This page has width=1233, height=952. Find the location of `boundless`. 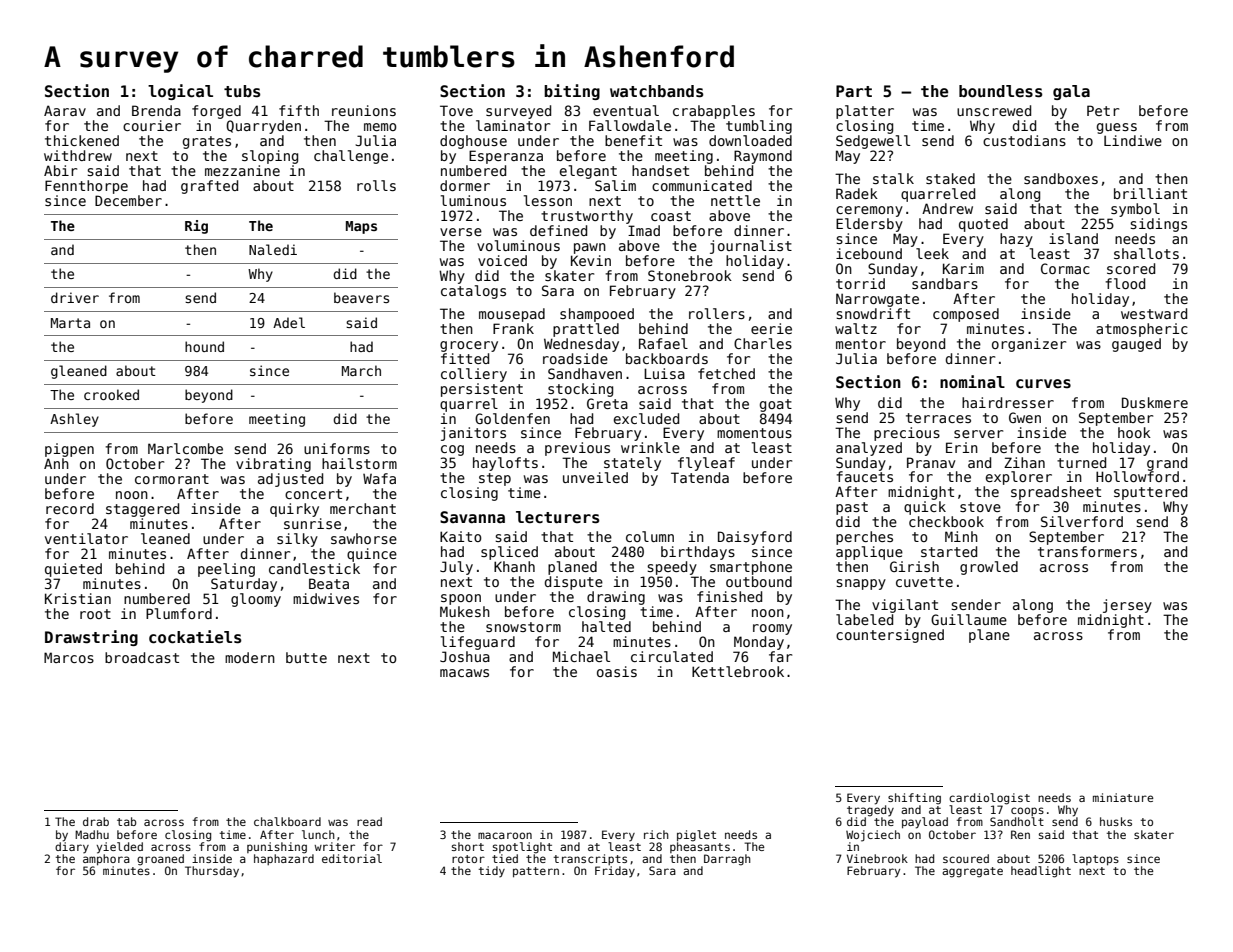

boundless is located at coordinates (1001, 91).
